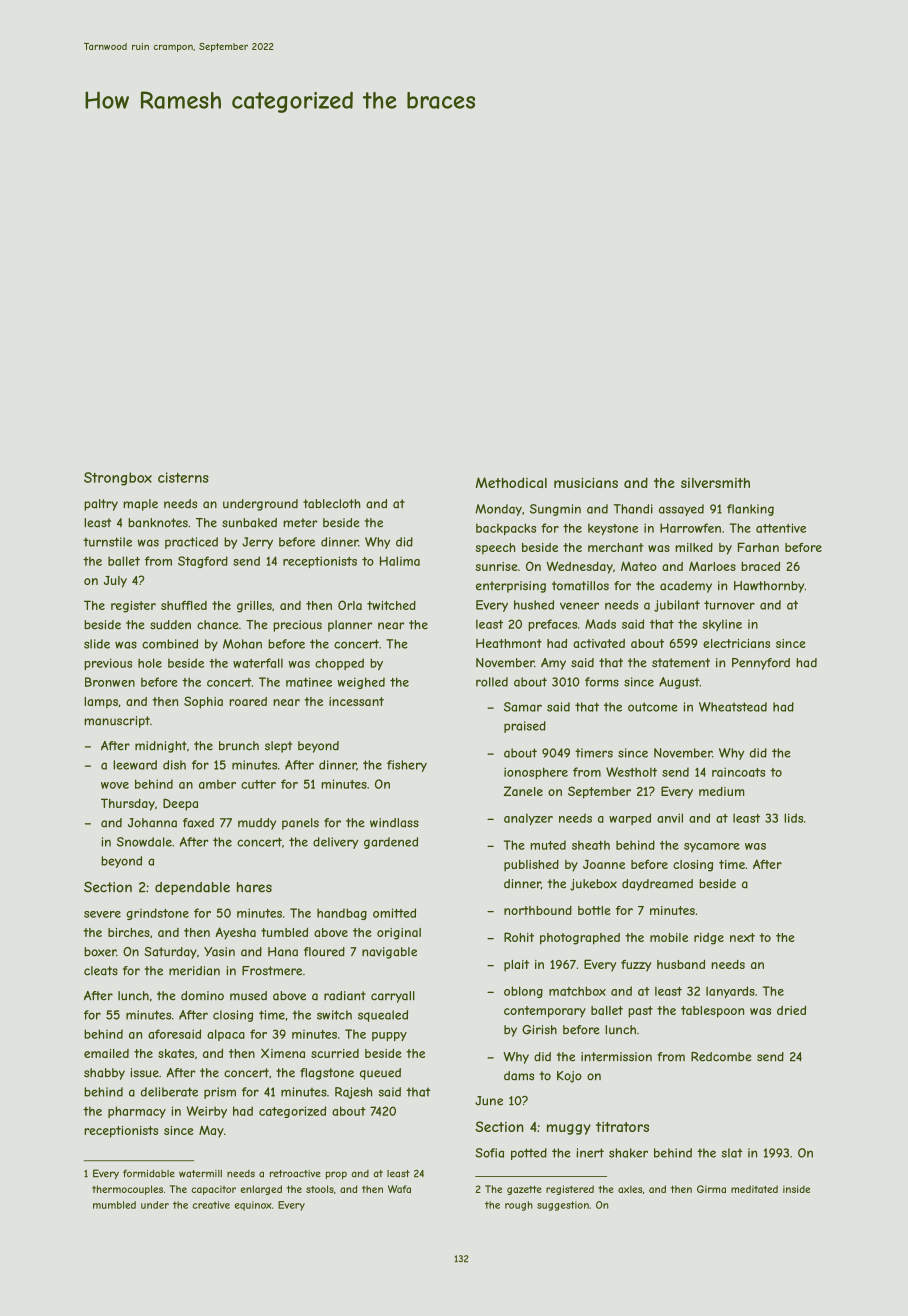 Image resolution: width=908 pixels, height=1316 pixels. Describe the element at coordinates (791, 1010) in the screenshot. I see `dried` at that location.
